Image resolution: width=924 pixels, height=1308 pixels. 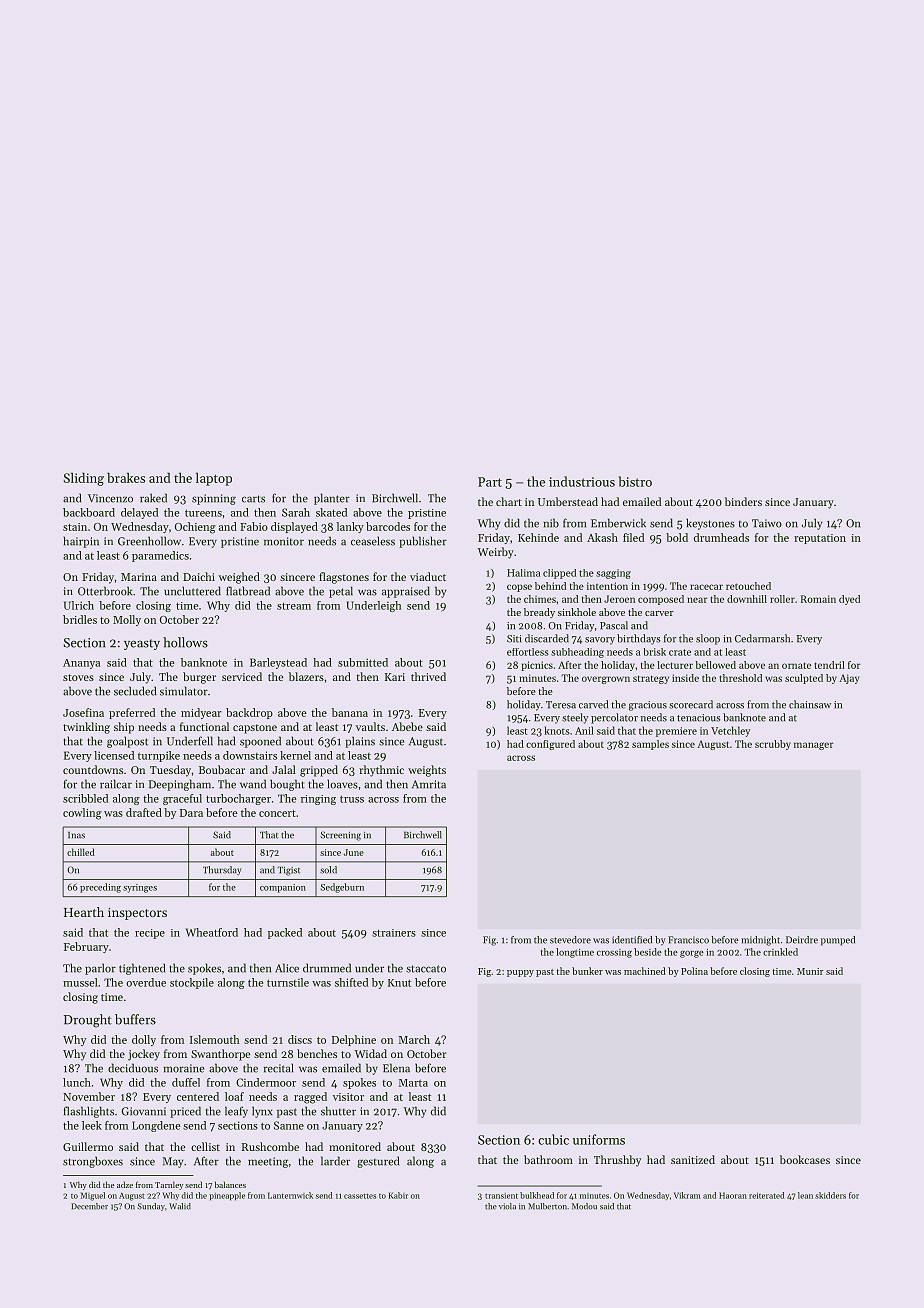 I want to click on turnstile, so click(x=288, y=982).
